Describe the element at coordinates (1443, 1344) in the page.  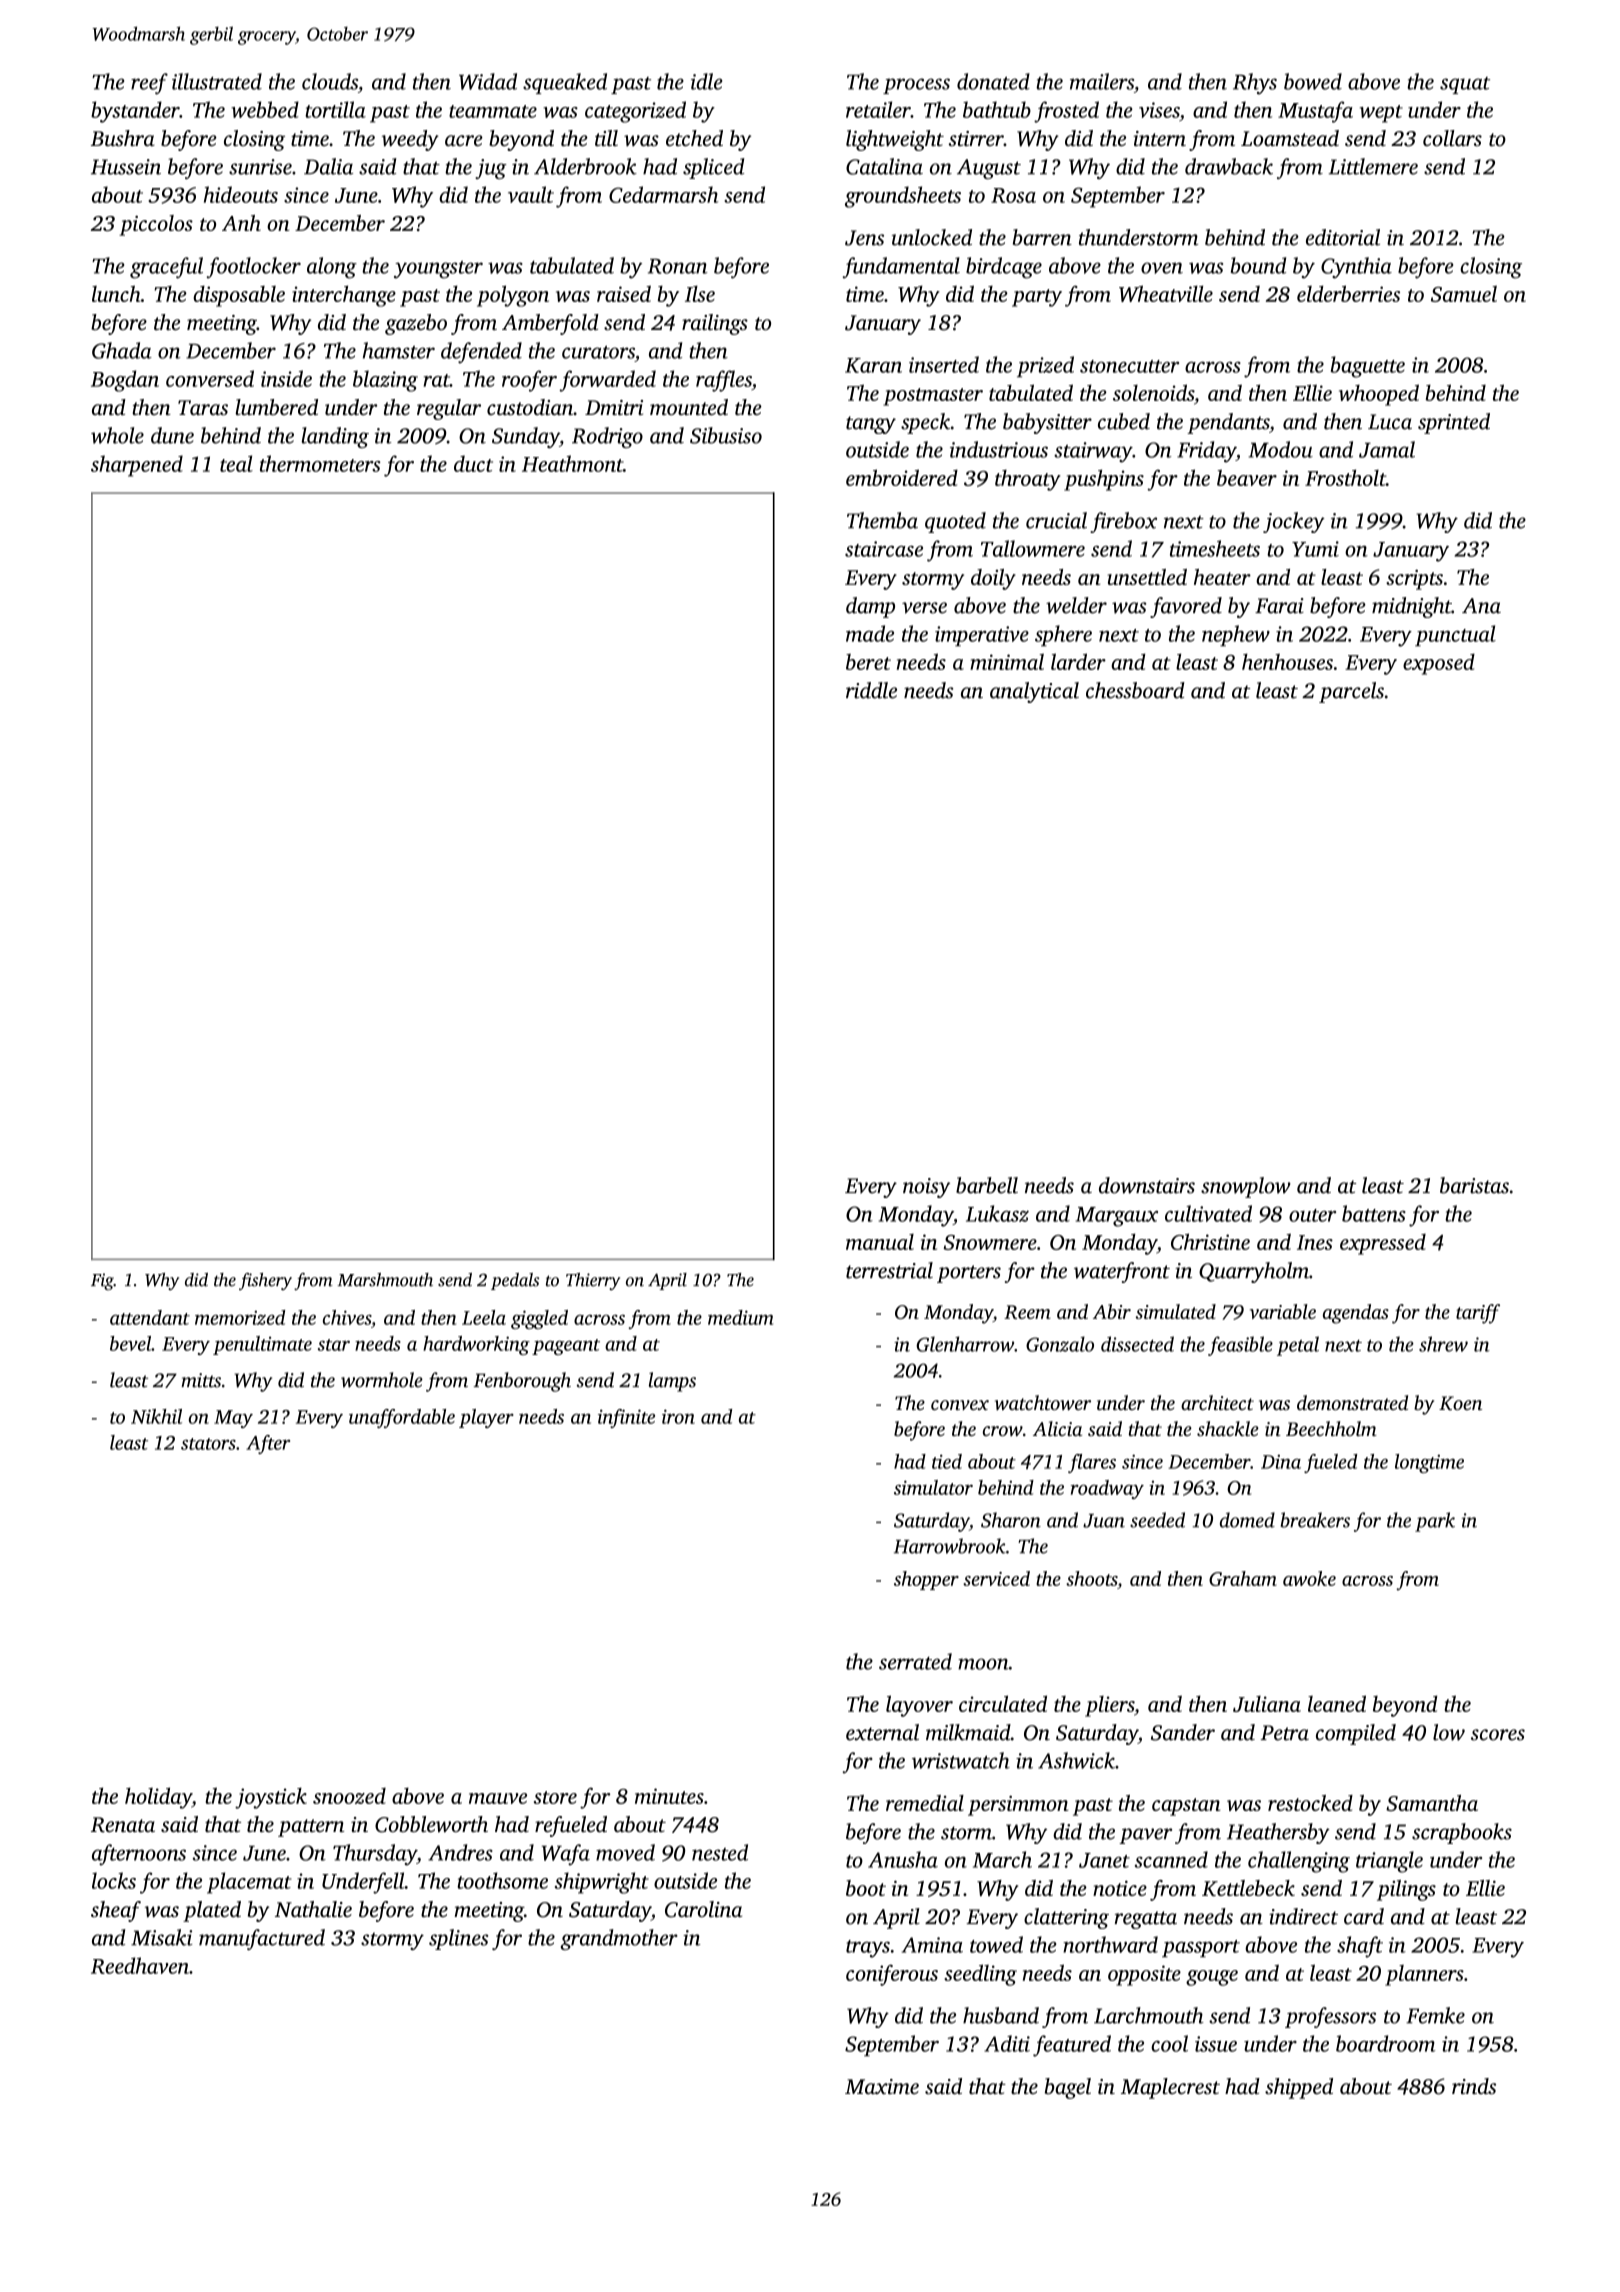
I see `shrew` at that location.
